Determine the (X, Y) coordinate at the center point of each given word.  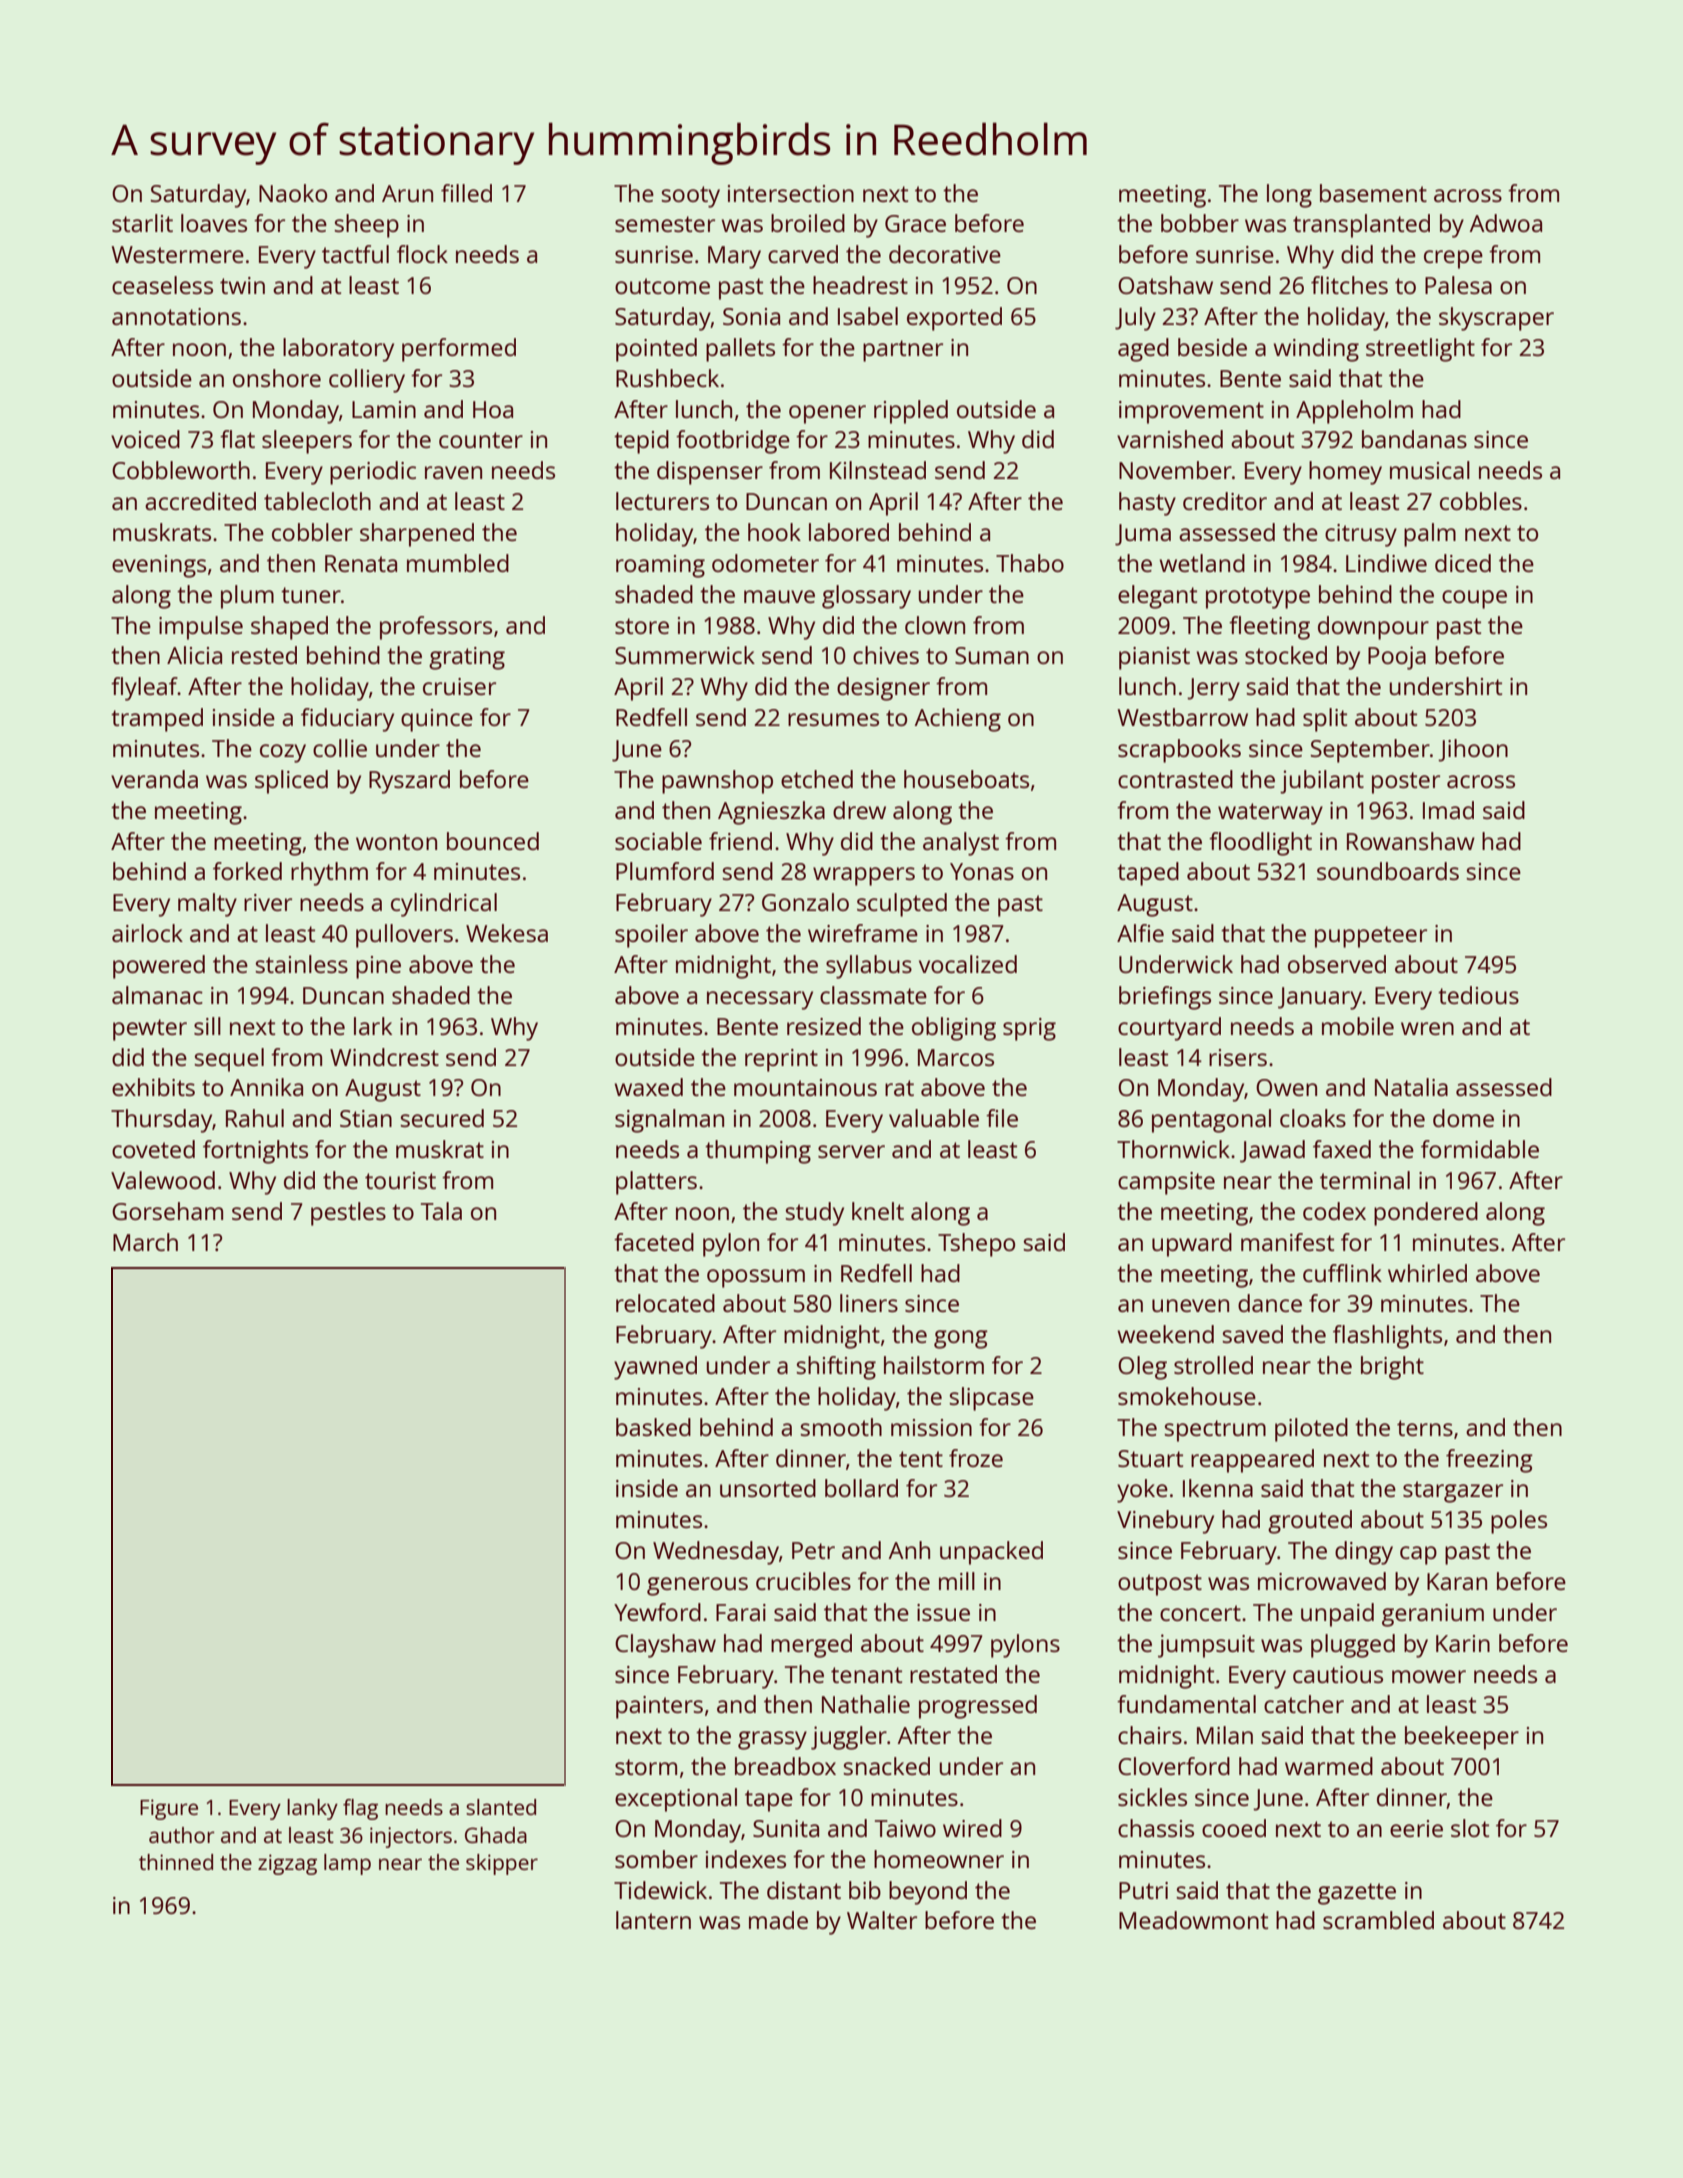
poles (1519, 1522)
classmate (873, 995)
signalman (669, 1121)
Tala (441, 1211)
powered (159, 967)
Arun (407, 193)
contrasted (1175, 779)
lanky (312, 1809)
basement (1373, 193)
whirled (1427, 1273)
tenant (866, 1675)
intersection (791, 193)
